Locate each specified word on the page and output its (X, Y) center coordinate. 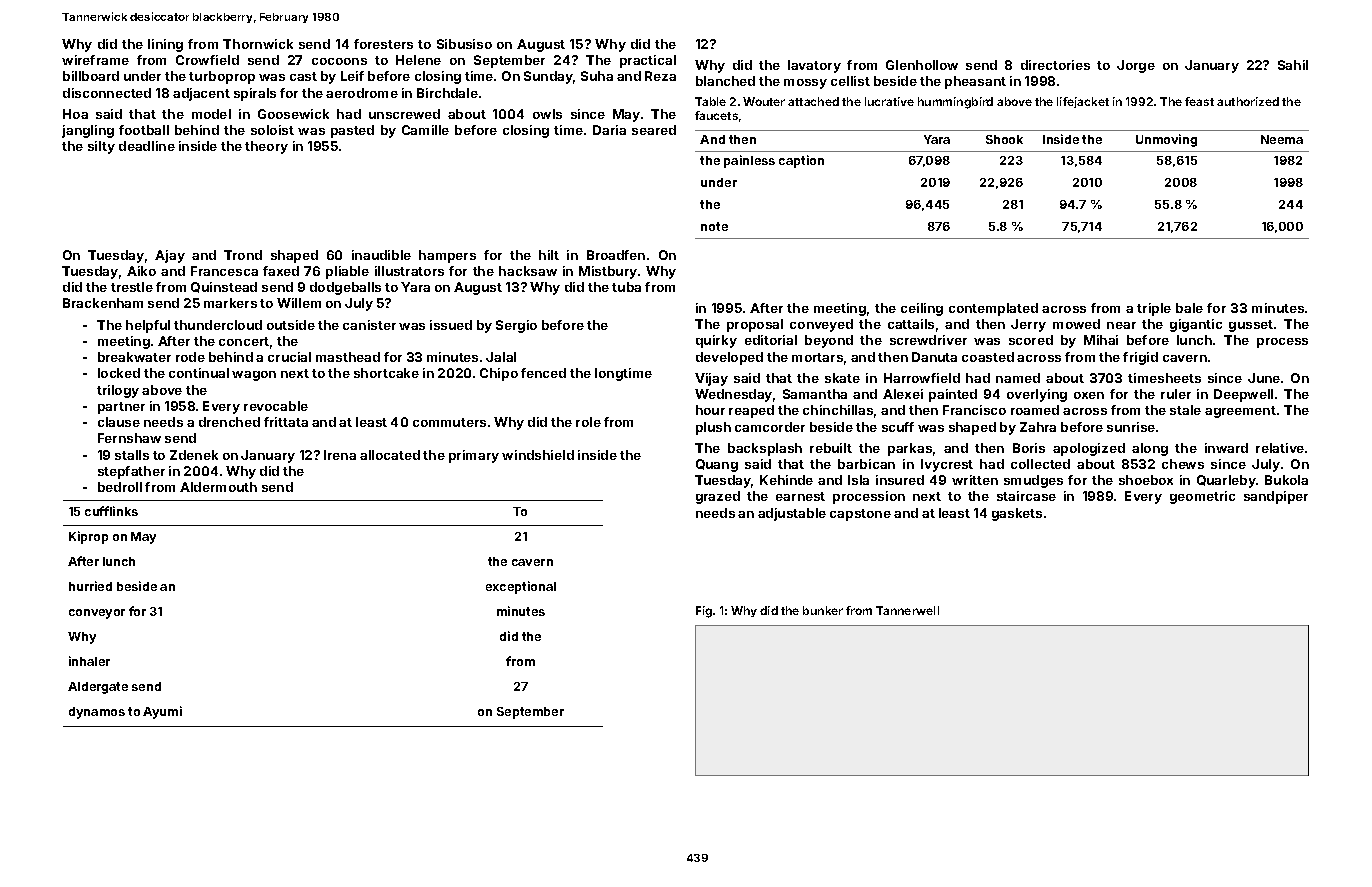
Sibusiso (464, 44)
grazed (718, 497)
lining (165, 45)
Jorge (1136, 66)
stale (1185, 410)
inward (1226, 448)
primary (474, 456)
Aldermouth (218, 487)
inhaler (89, 661)
